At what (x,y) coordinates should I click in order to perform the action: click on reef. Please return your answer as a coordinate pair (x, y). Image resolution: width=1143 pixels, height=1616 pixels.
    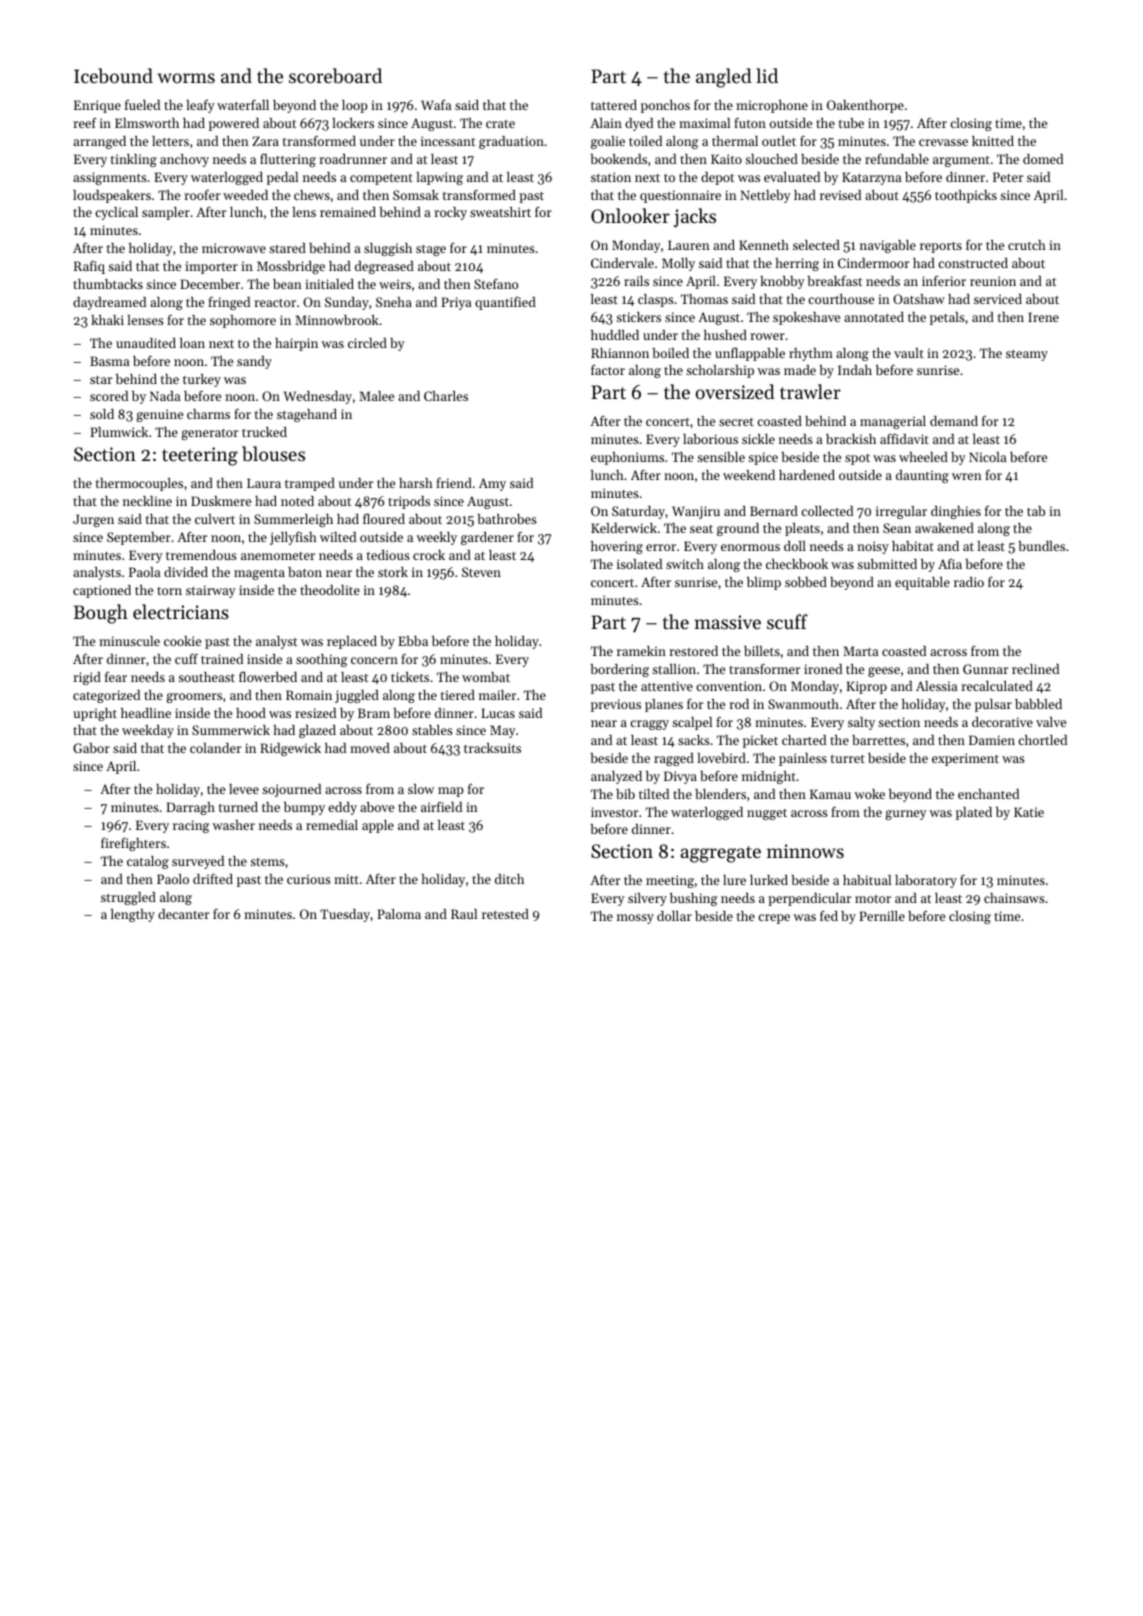
    Looking at the image, I should click on (85, 122).
